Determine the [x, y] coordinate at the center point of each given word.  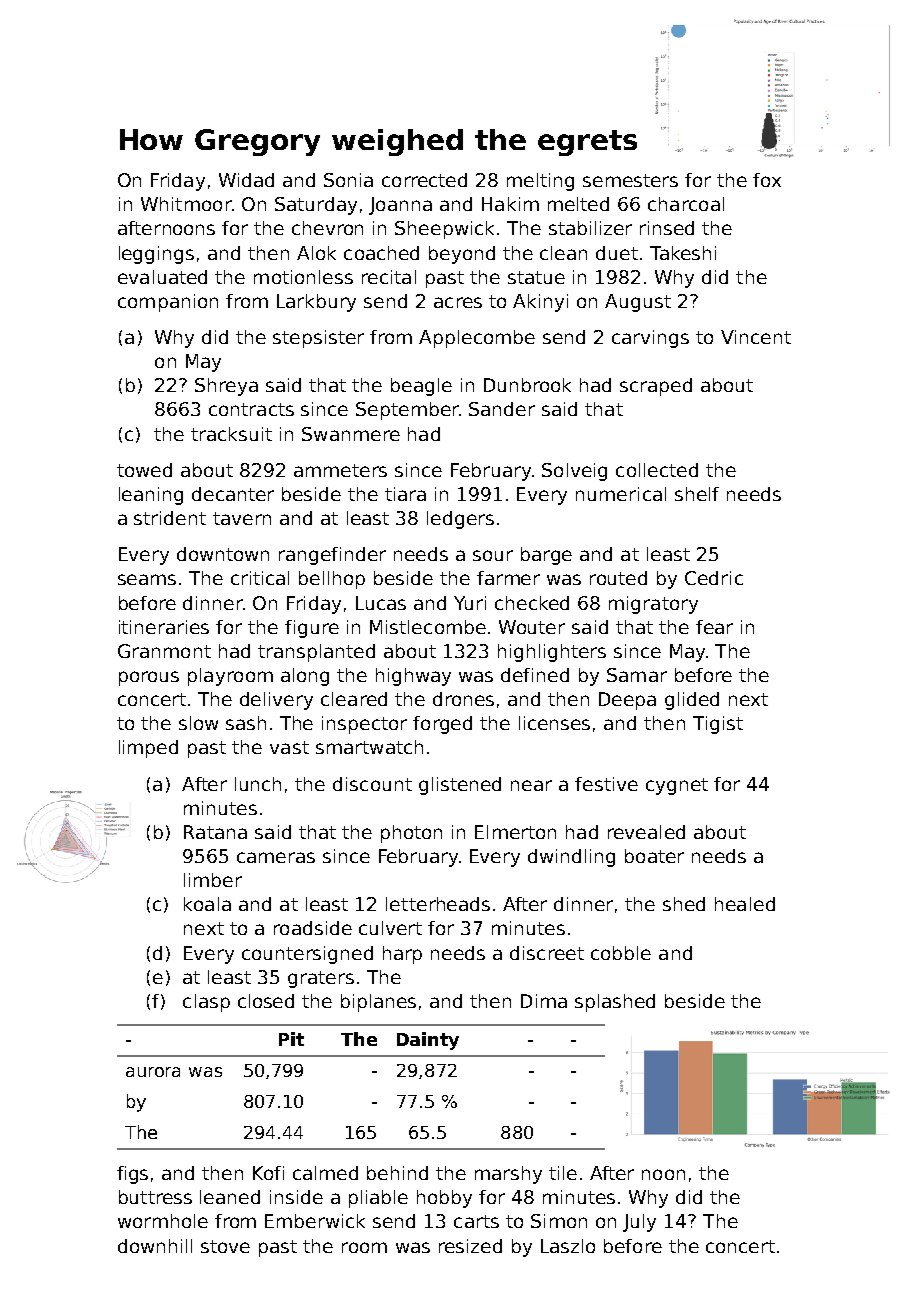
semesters [630, 180]
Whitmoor [186, 204]
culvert [390, 928]
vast [289, 747]
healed [745, 904]
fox [767, 180]
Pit [291, 1039]
